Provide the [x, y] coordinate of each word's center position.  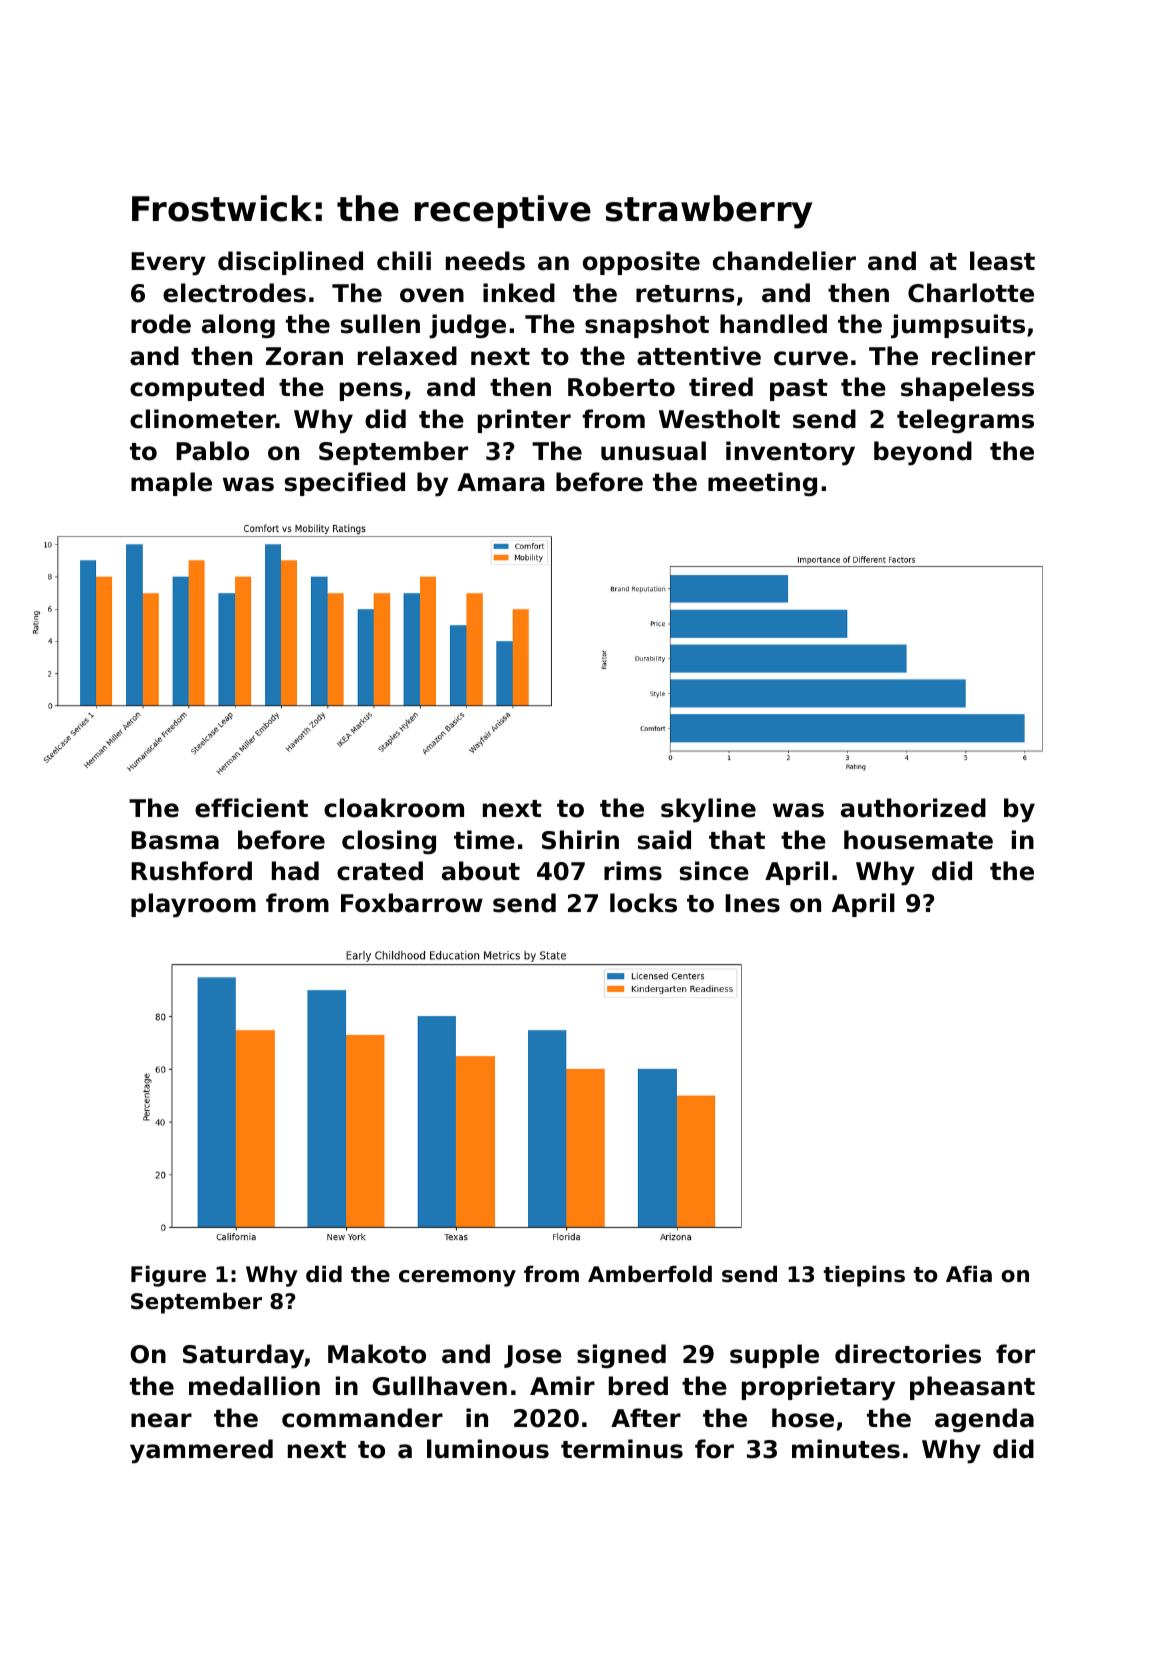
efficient [251, 808]
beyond [923, 453]
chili [404, 261]
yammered [201, 1451]
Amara [500, 482]
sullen [380, 324]
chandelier [784, 261]
